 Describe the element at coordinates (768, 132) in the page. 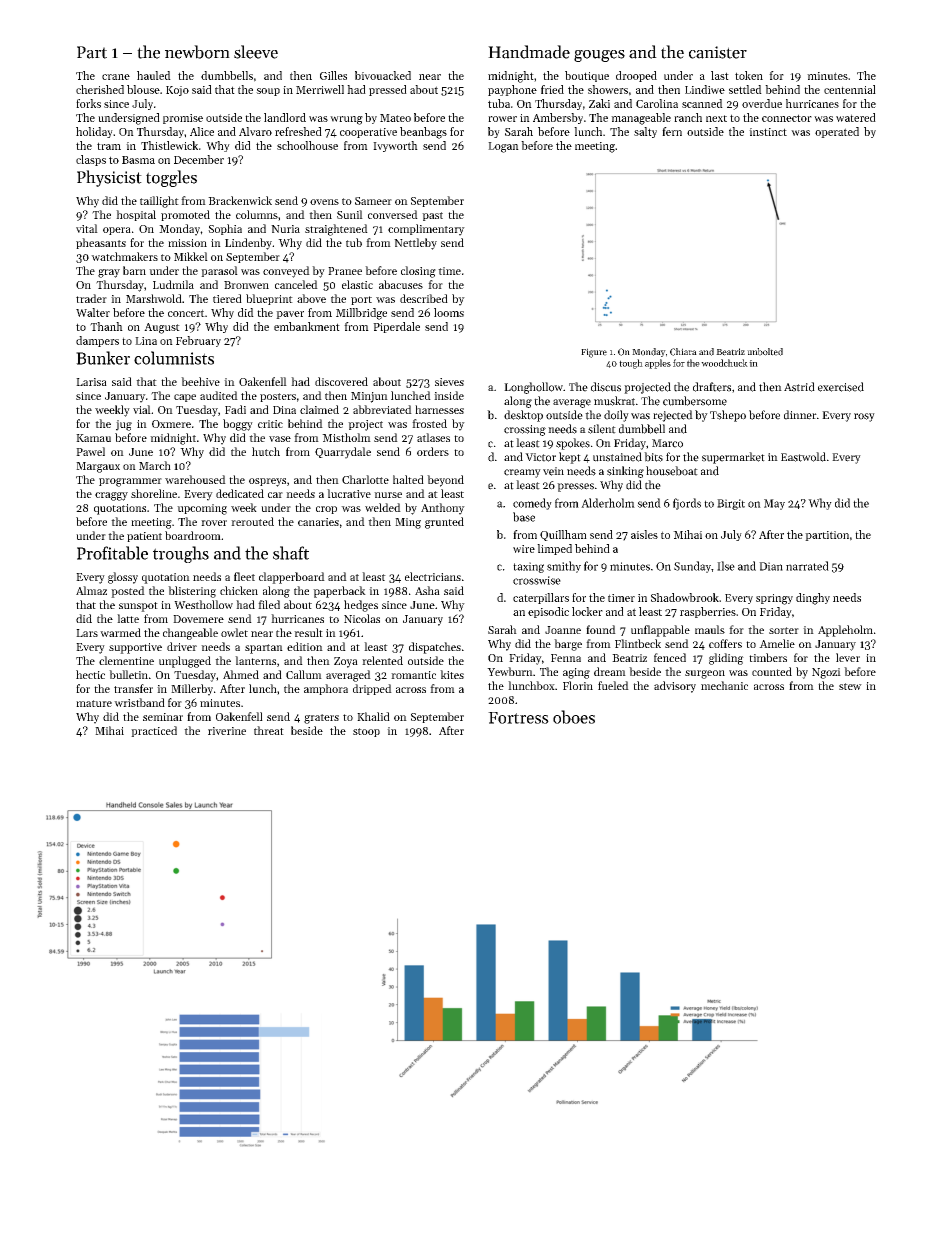

I see `instinct` at that location.
